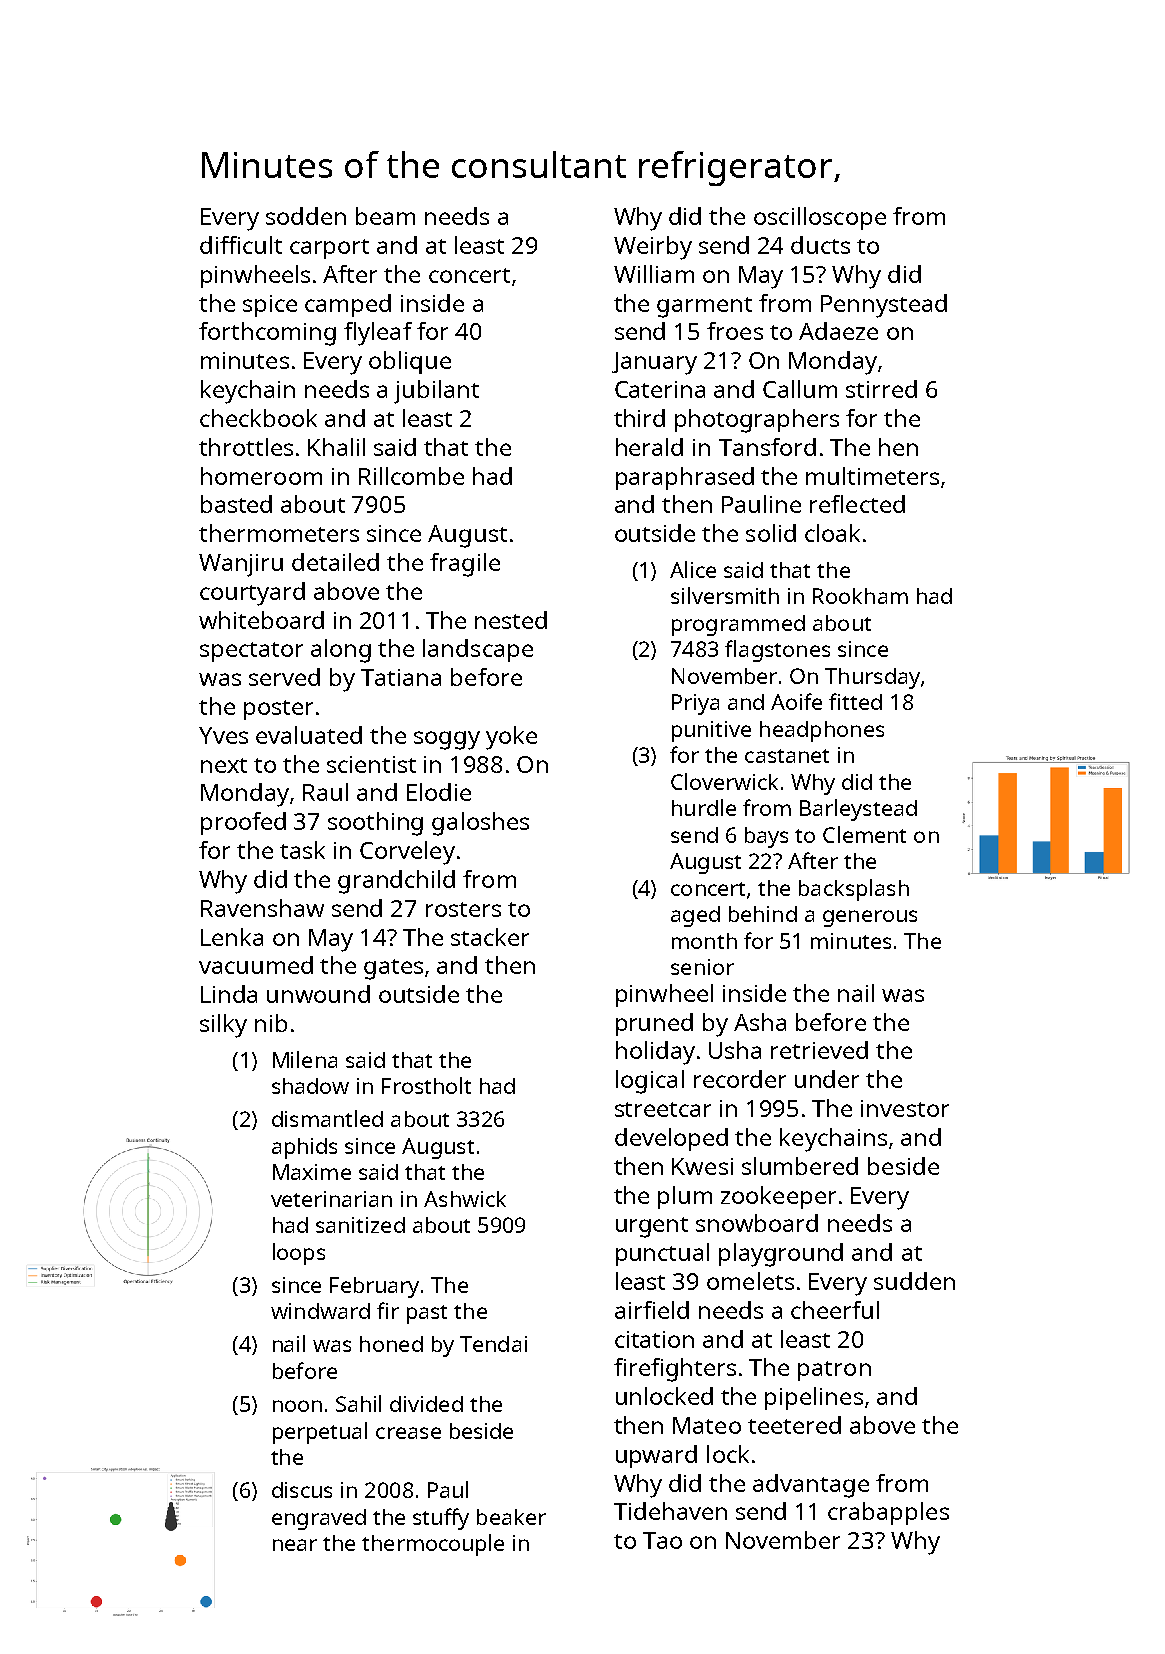 The image size is (1165, 1654). I want to click on third, so click(639, 418).
